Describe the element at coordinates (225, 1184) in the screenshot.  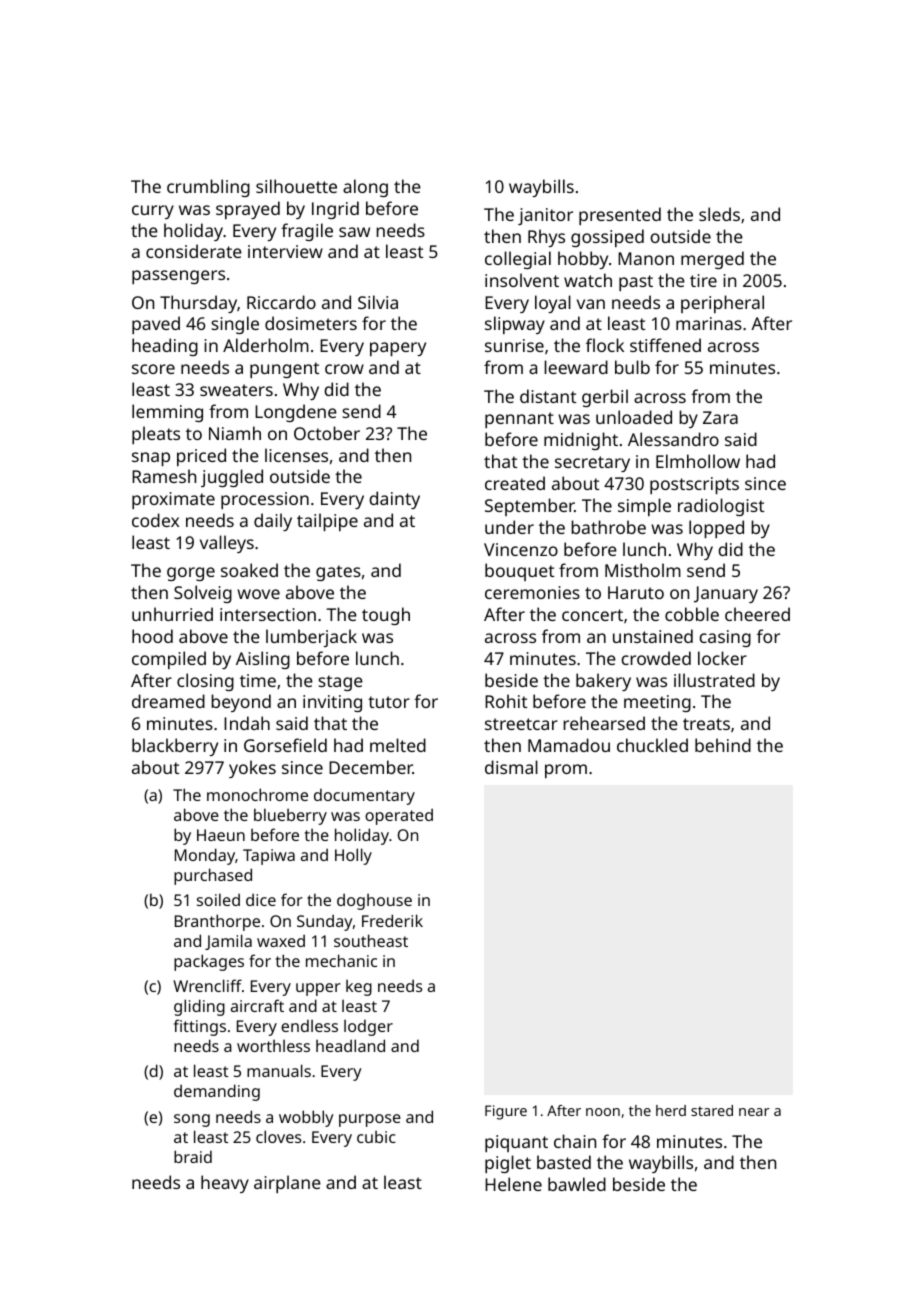
I see `heavy` at that location.
